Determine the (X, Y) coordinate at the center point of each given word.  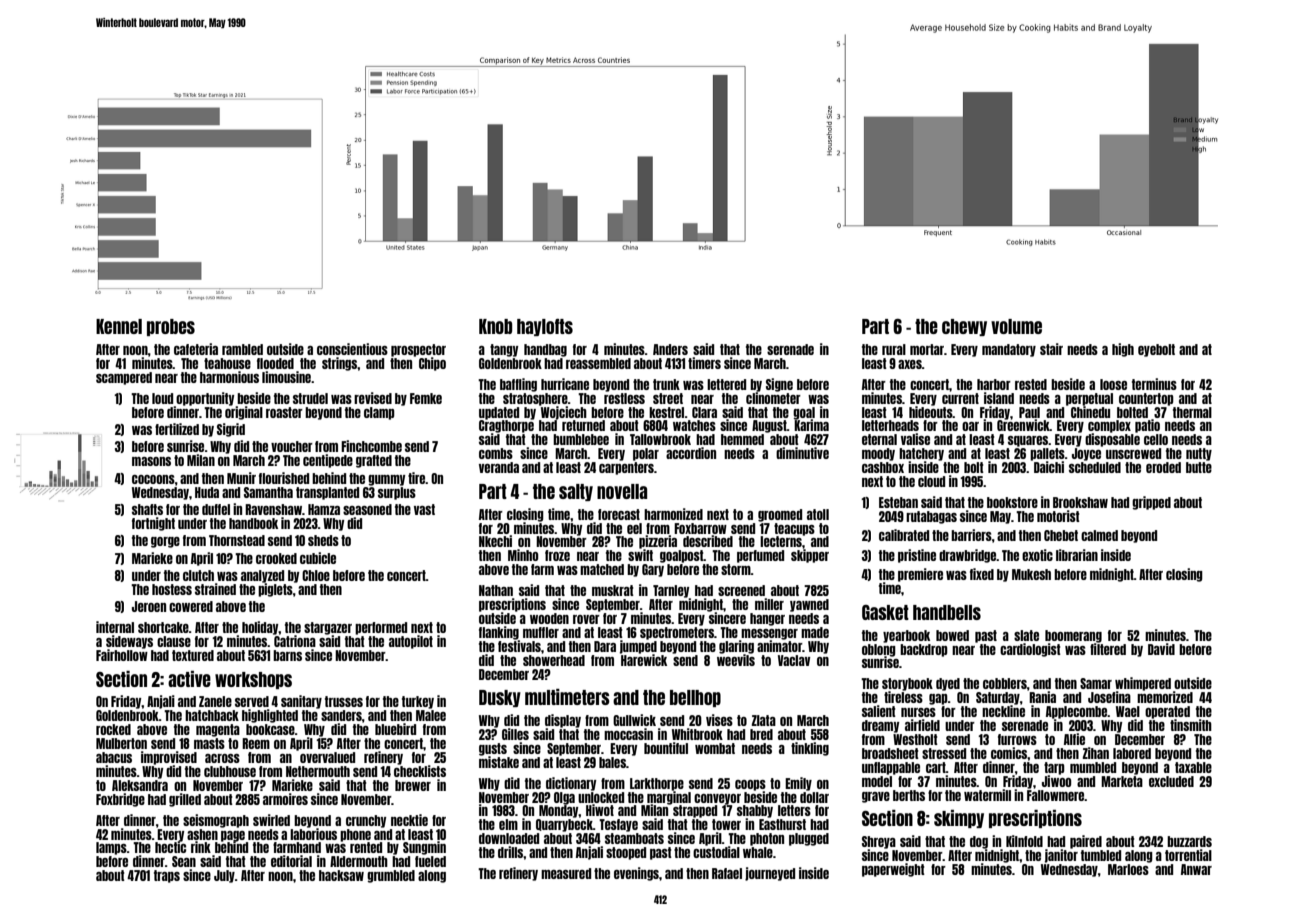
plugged (809, 839)
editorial (291, 861)
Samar (1096, 683)
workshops (253, 680)
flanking (499, 633)
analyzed (262, 576)
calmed (1099, 535)
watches (694, 425)
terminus (1154, 384)
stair (1051, 349)
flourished (284, 478)
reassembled (598, 363)
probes (171, 327)
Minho (523, 555)
